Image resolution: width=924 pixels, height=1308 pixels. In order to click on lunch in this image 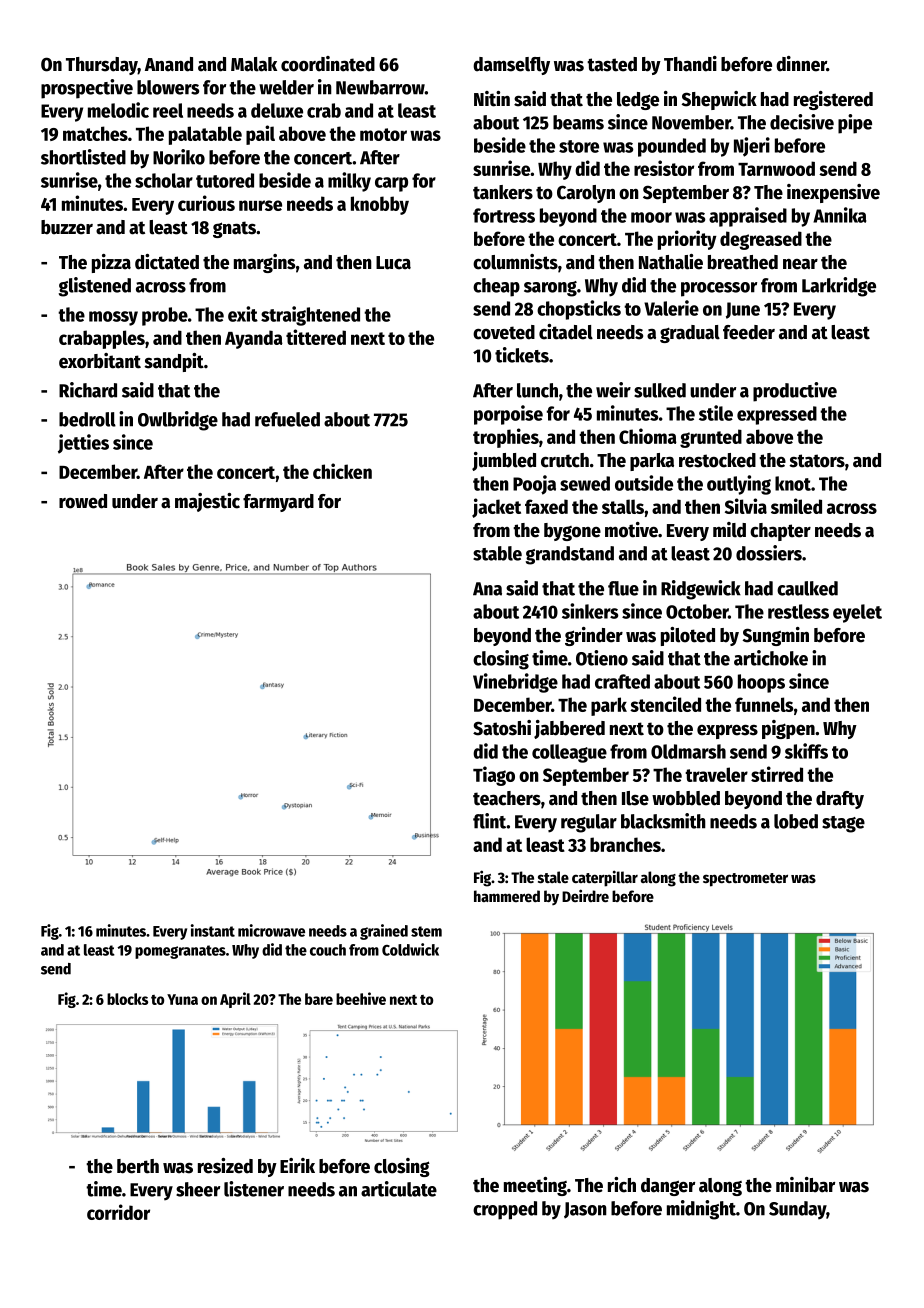, I will do `click(537, 390)`.
